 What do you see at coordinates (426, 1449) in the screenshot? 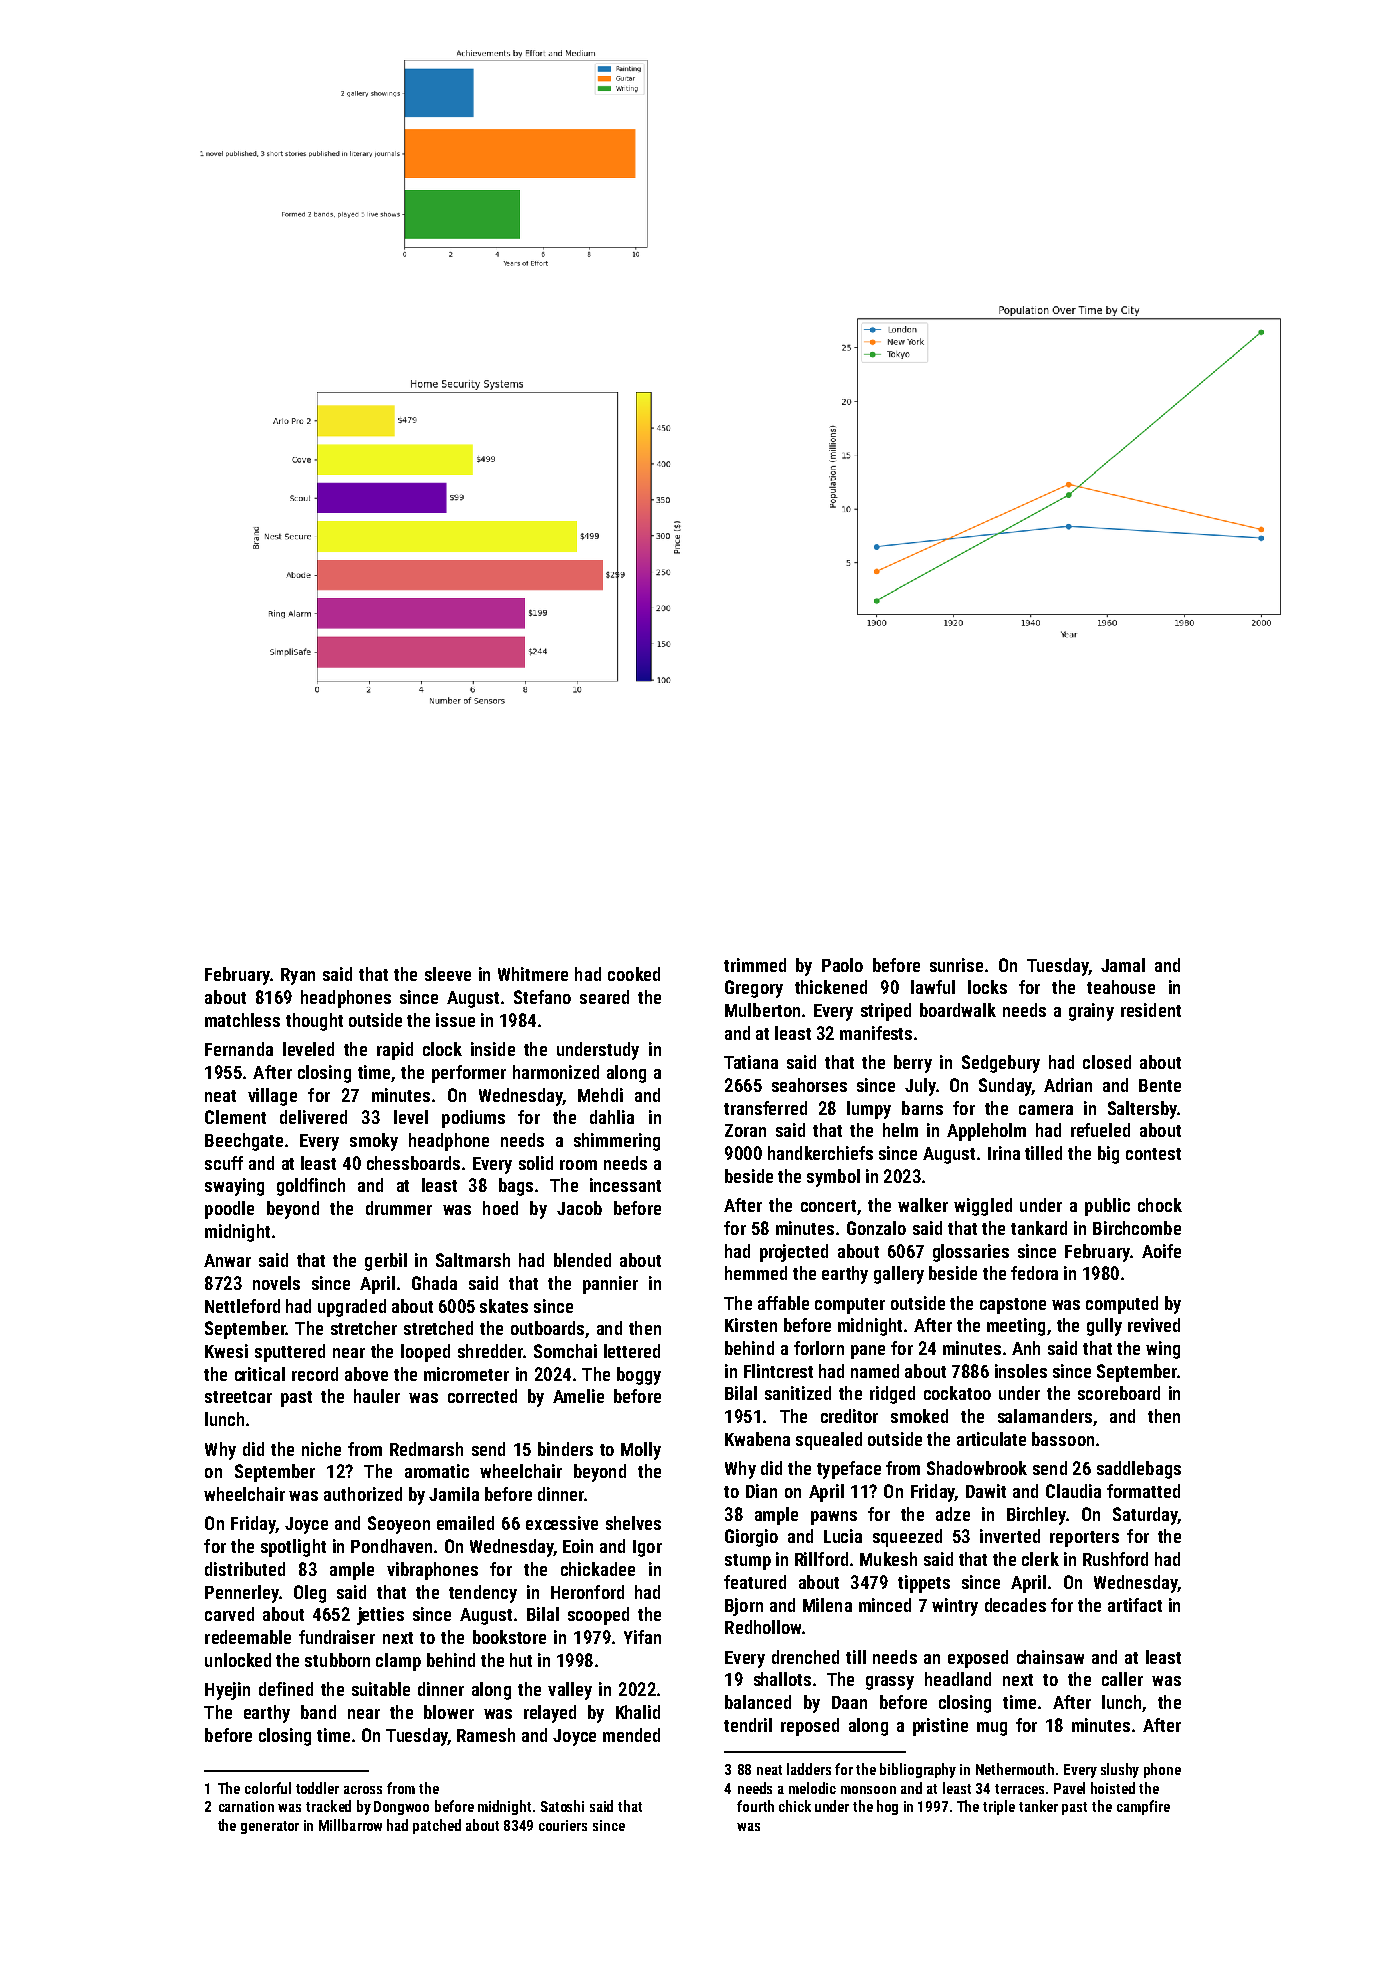
I see `Redmarsh` at bounding box center [426, 1449].
